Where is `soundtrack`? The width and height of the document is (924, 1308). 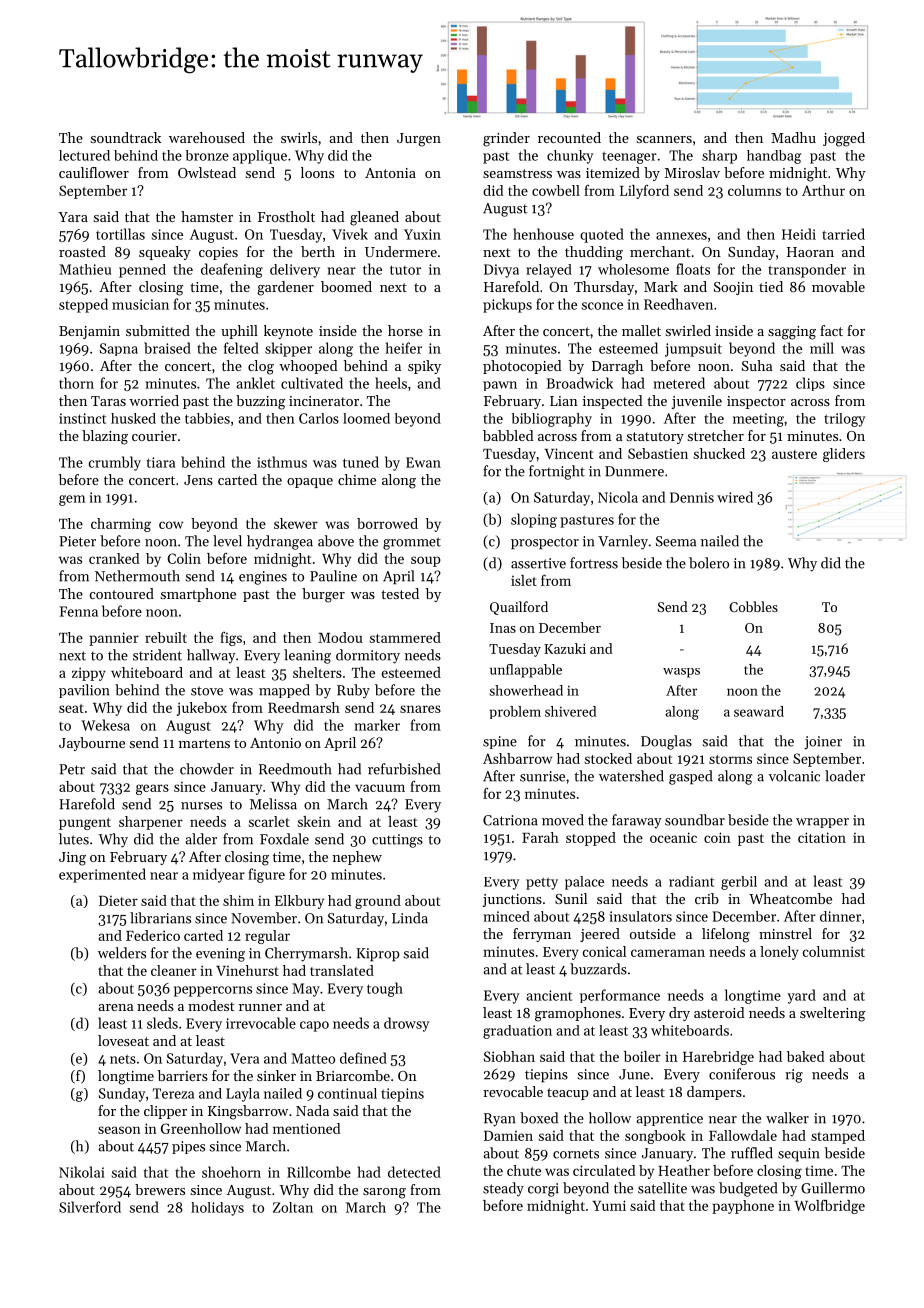
soundtrack is located at coordinates (126, 137).
